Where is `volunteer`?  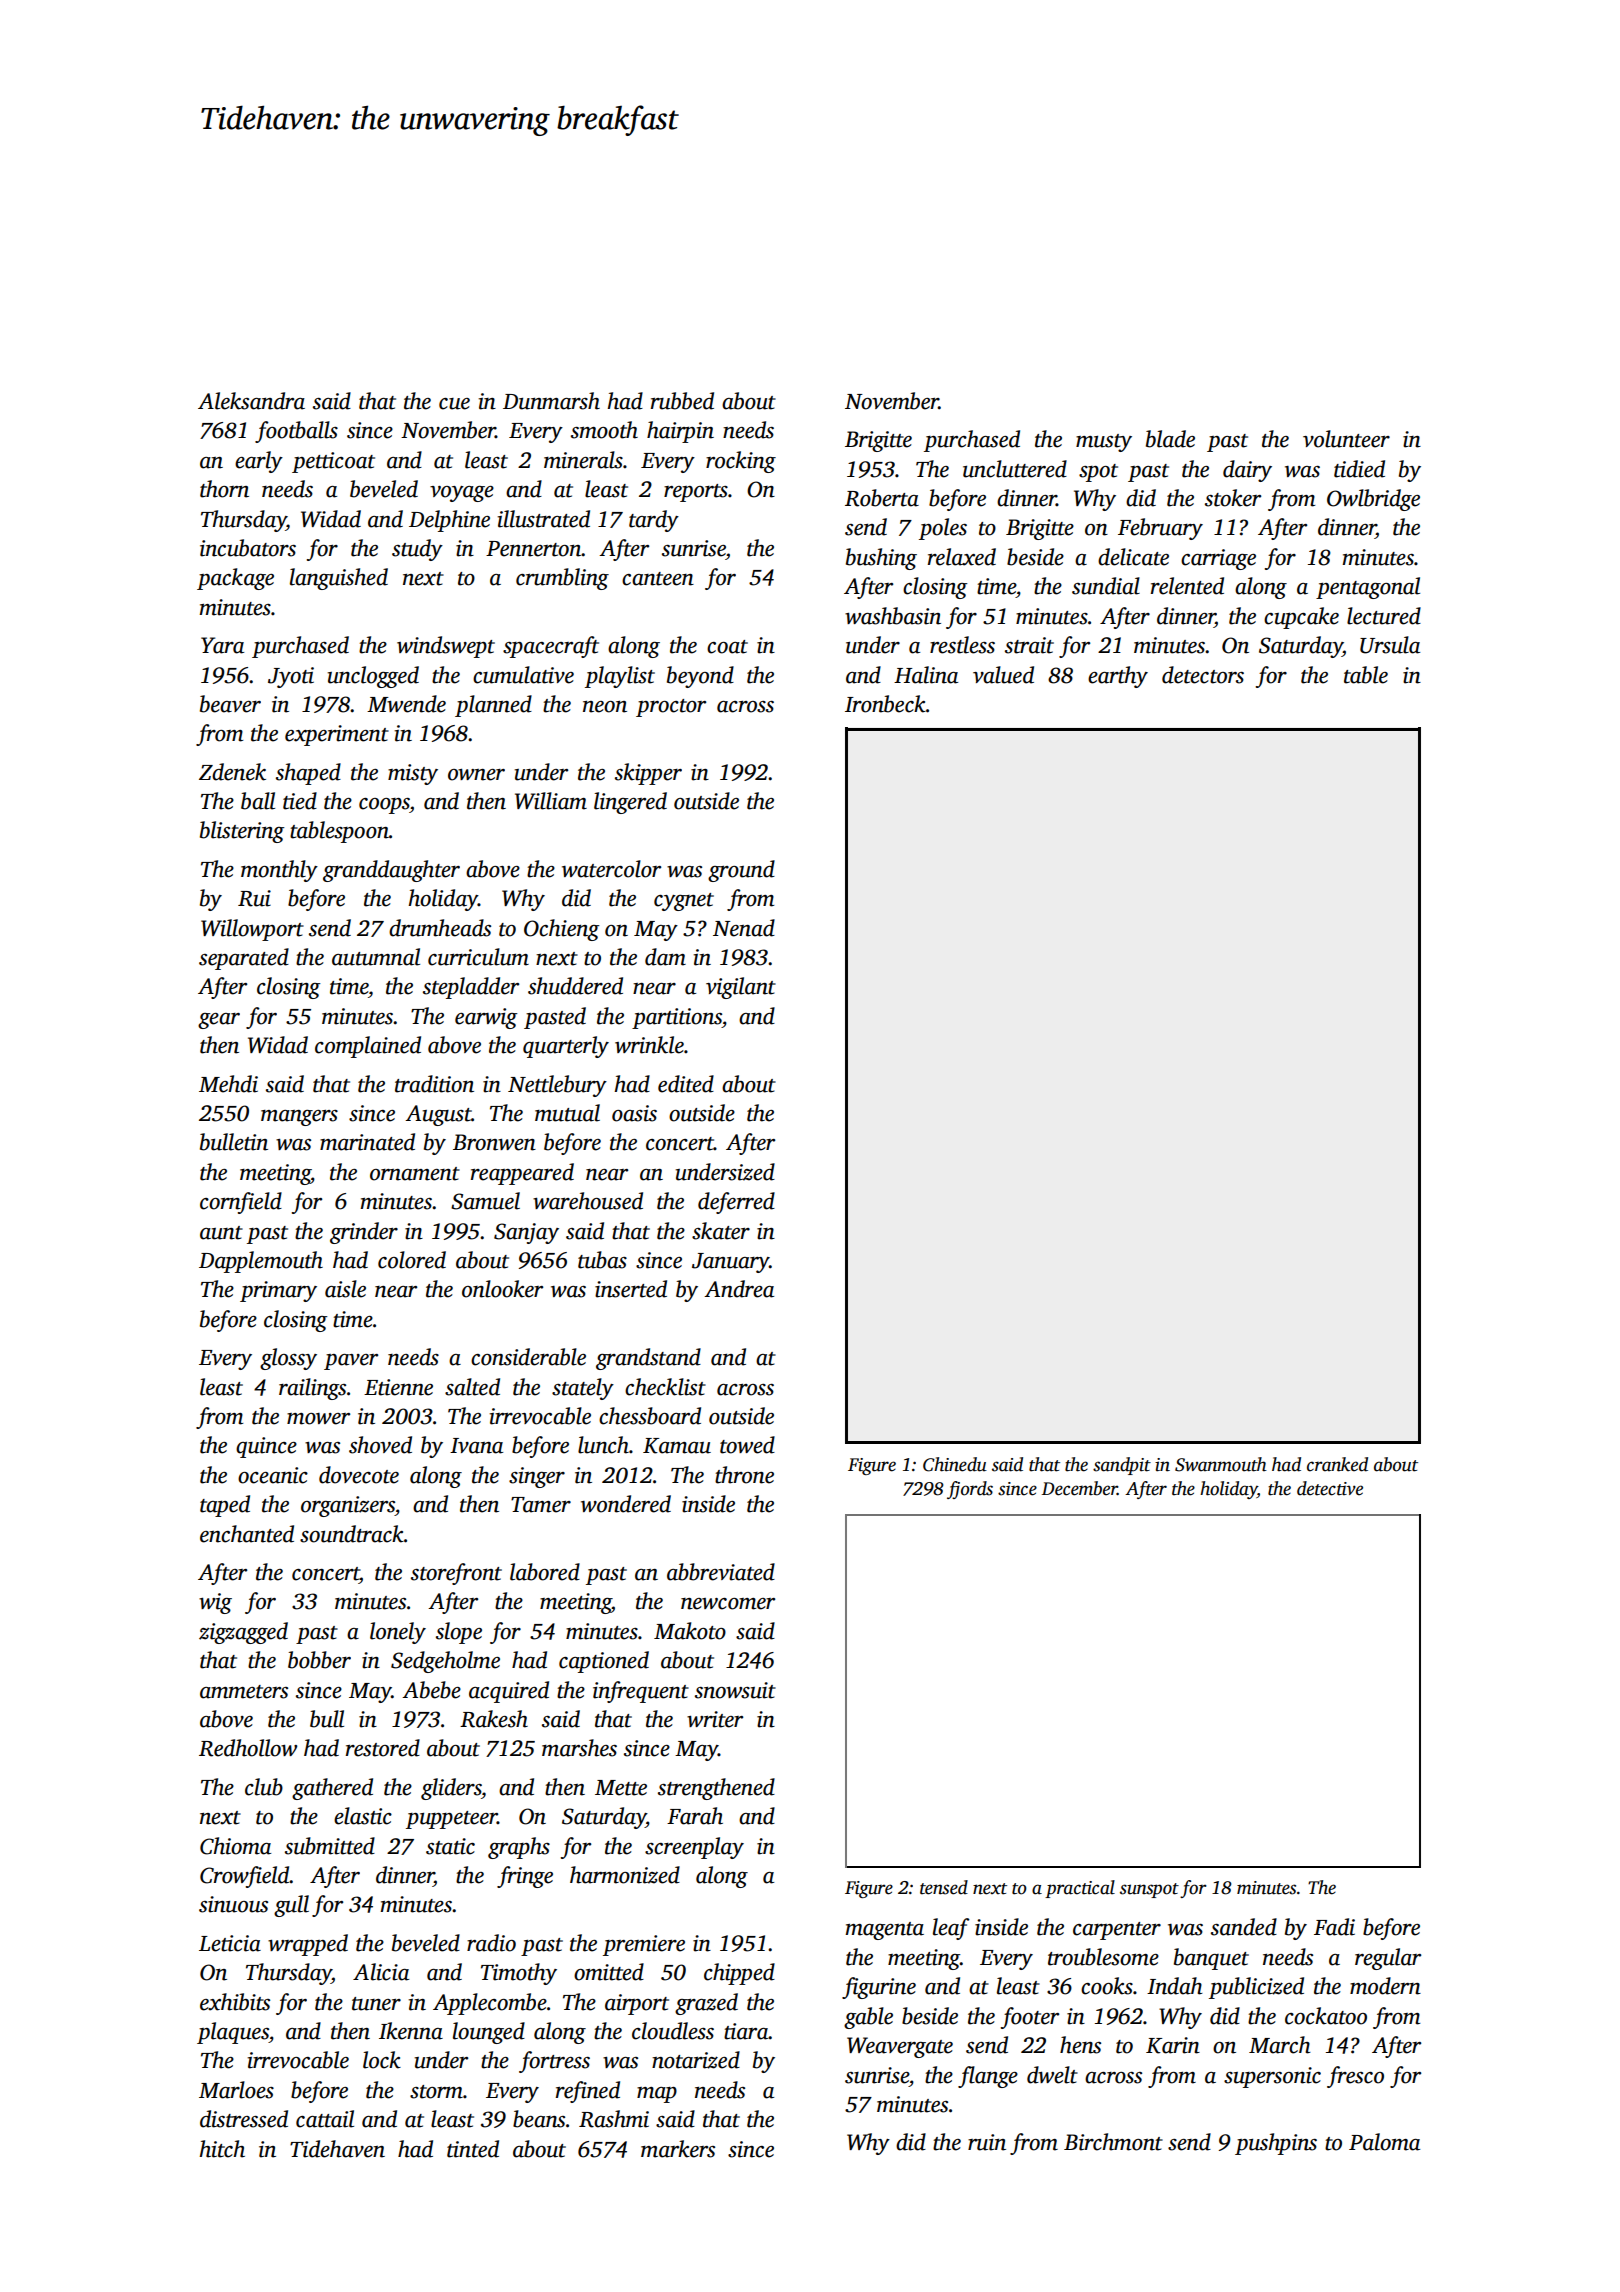
volunteer is located at coordinates (1346, 439).
